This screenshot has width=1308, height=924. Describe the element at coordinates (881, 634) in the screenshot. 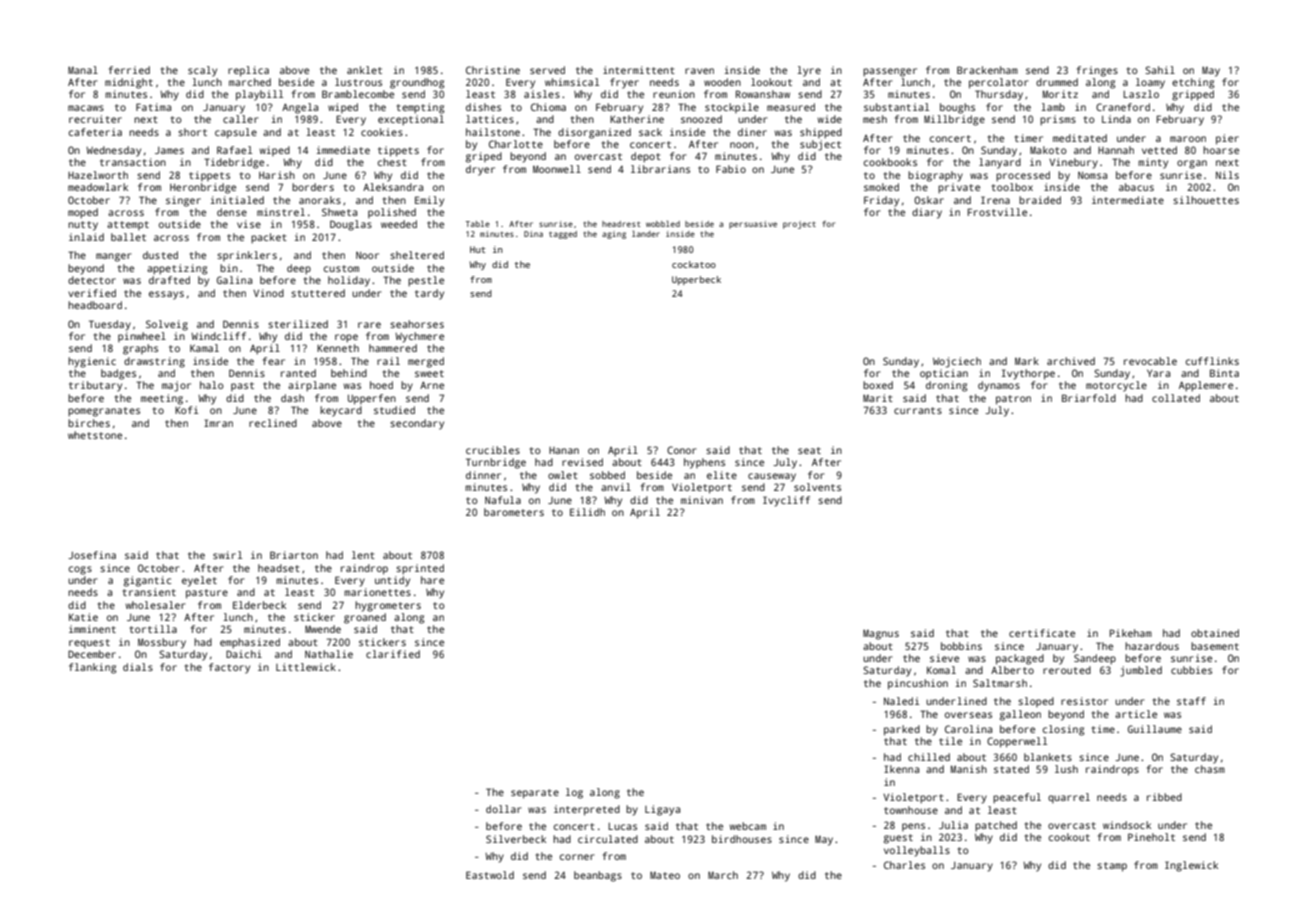

I see `Magnus` at that location.
